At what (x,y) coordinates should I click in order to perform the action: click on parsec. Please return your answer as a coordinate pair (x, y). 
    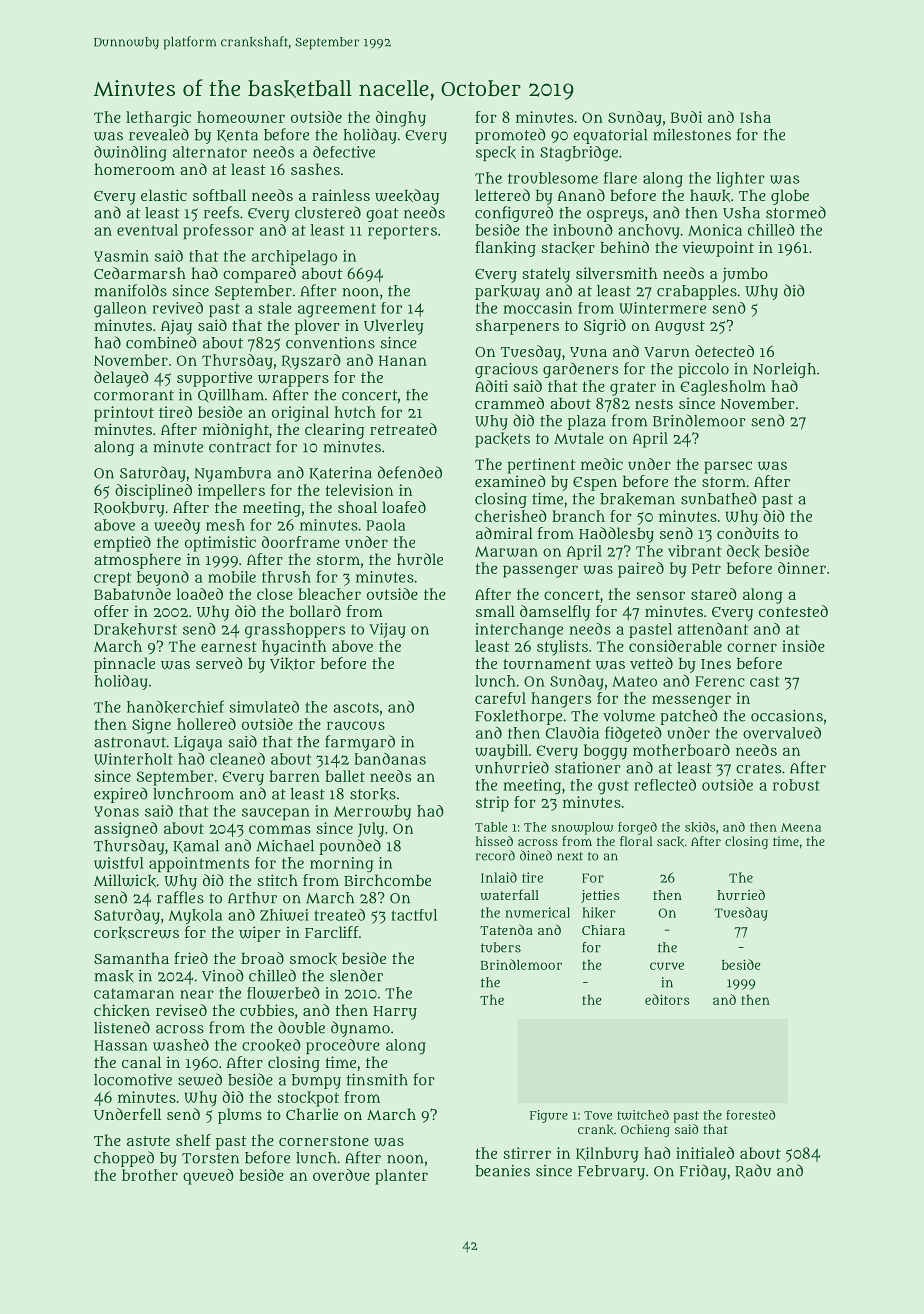
    Looking at the image, I should click on (728, 467).
